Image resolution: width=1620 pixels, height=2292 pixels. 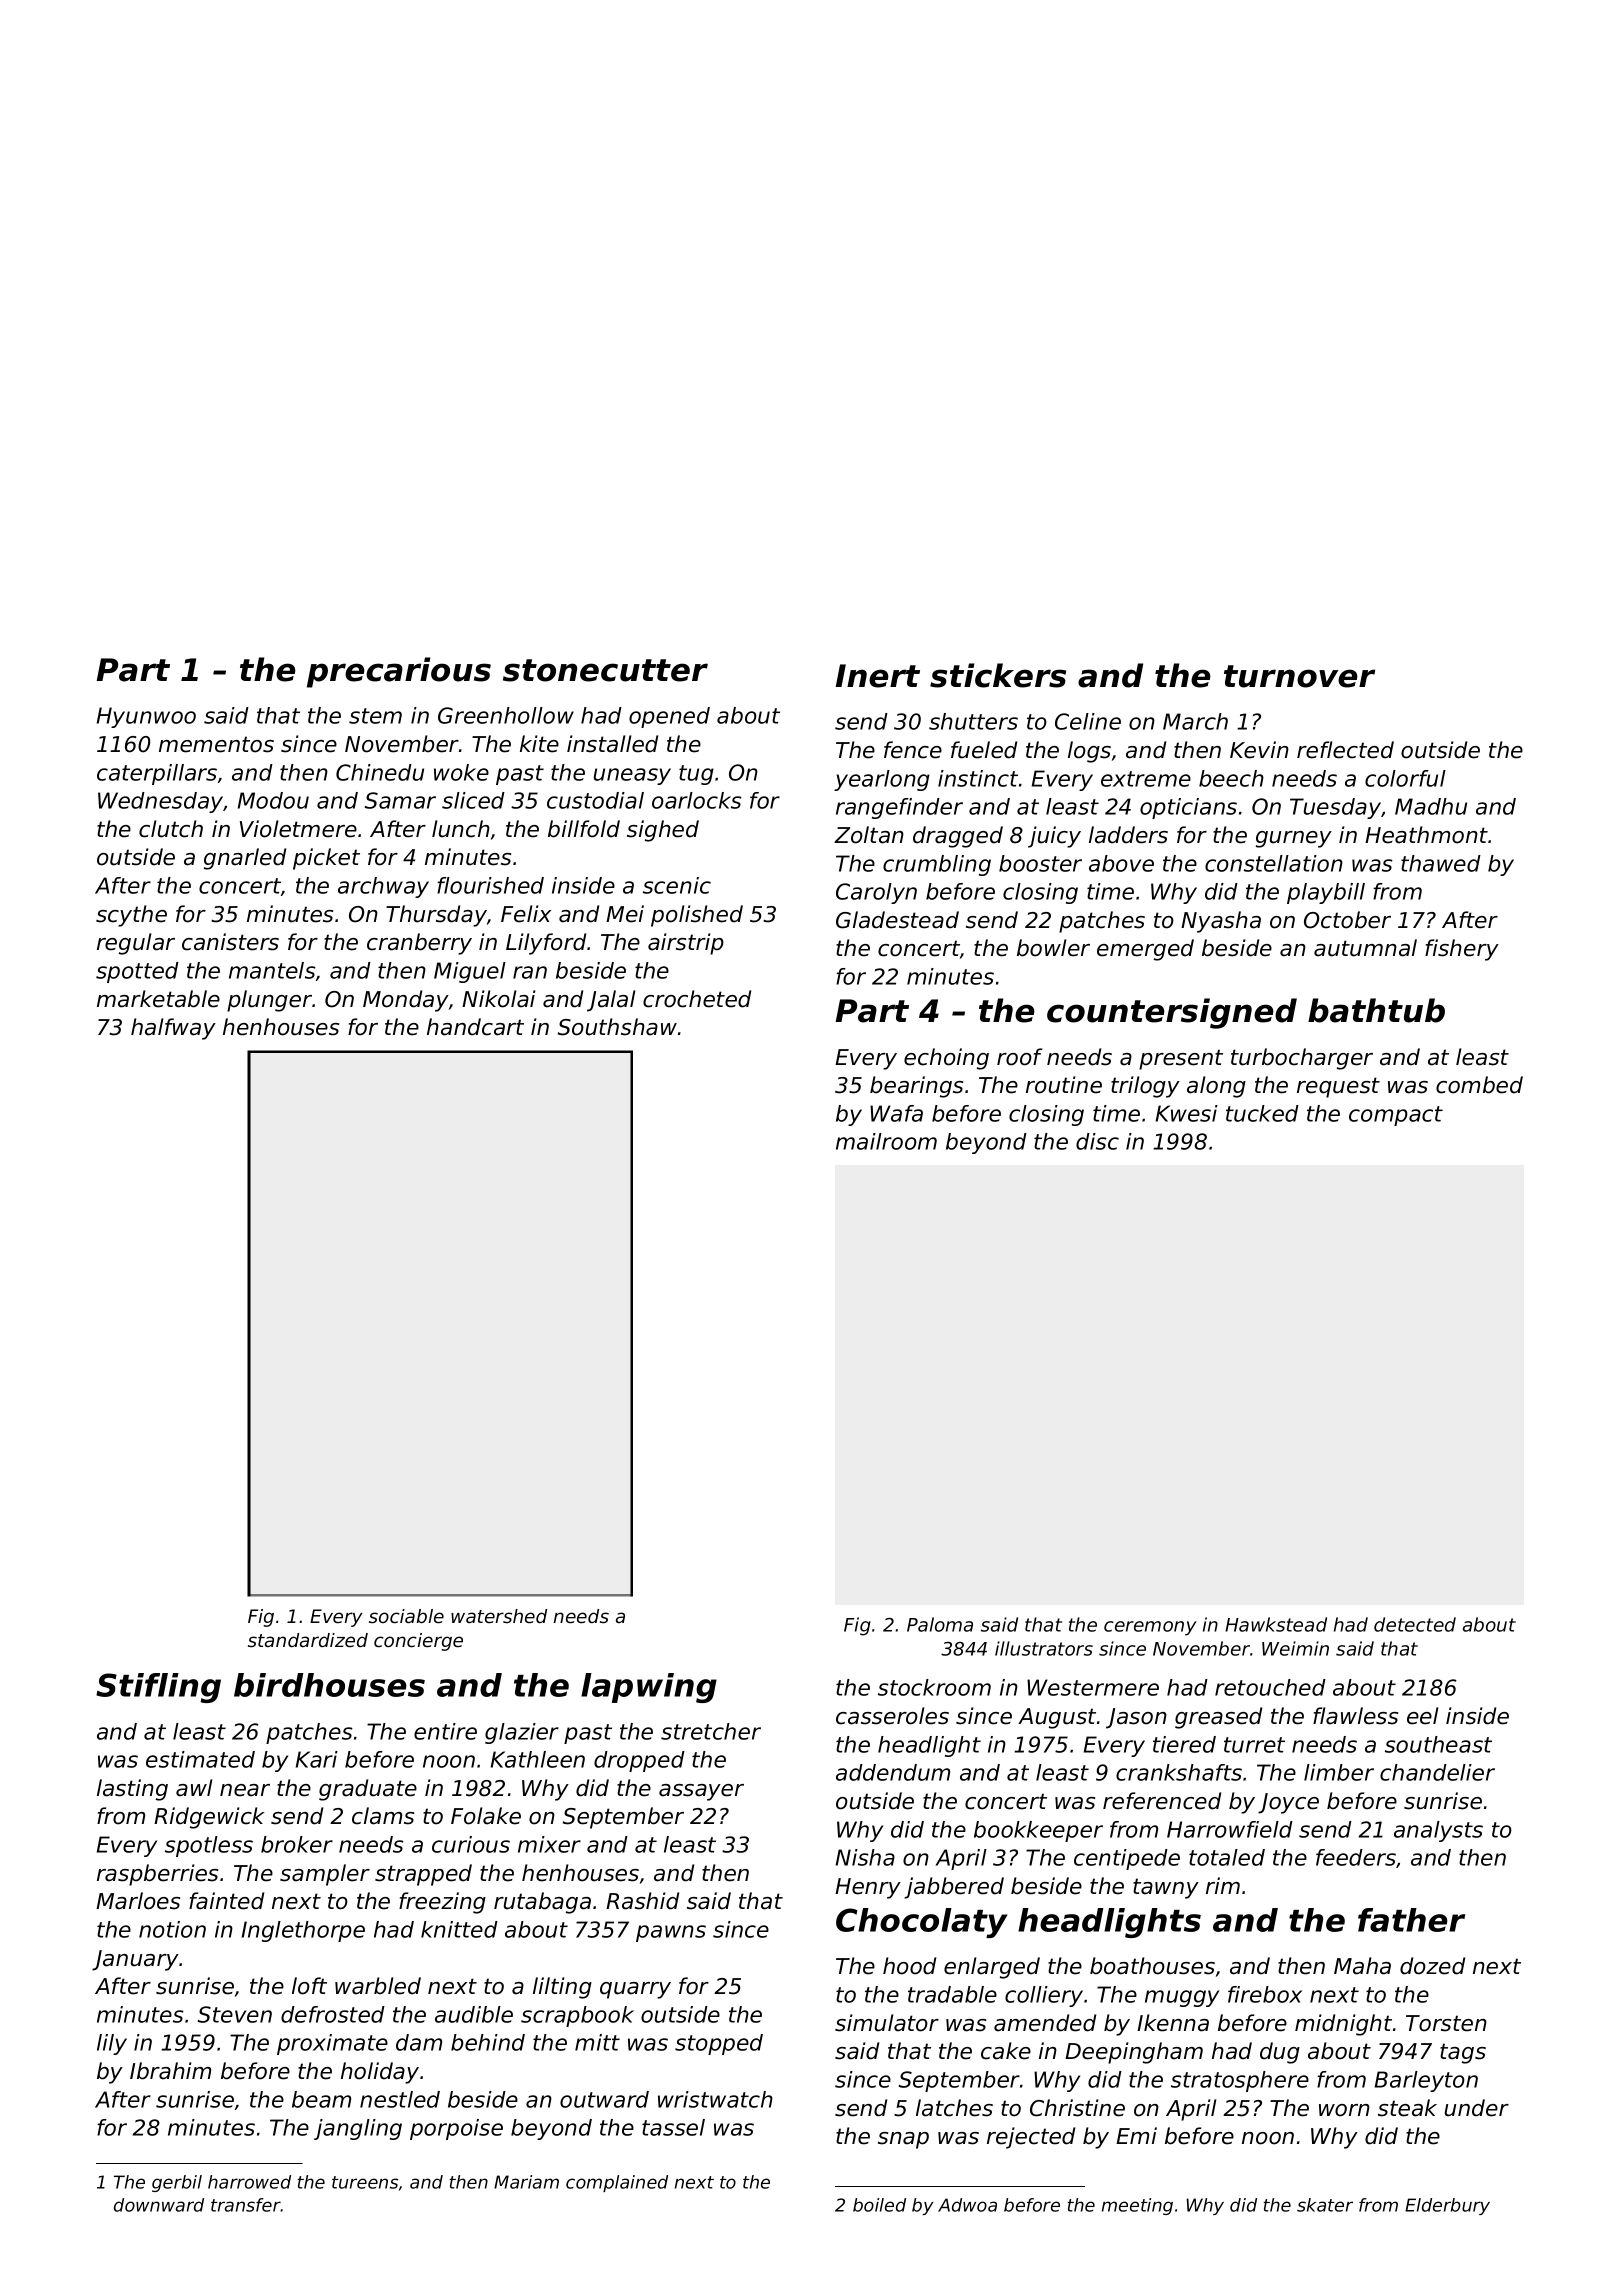 What do you see at coordinates (365, 2182) in the screenshot?
I see `tureens` at bounding box center [365, 2182].
